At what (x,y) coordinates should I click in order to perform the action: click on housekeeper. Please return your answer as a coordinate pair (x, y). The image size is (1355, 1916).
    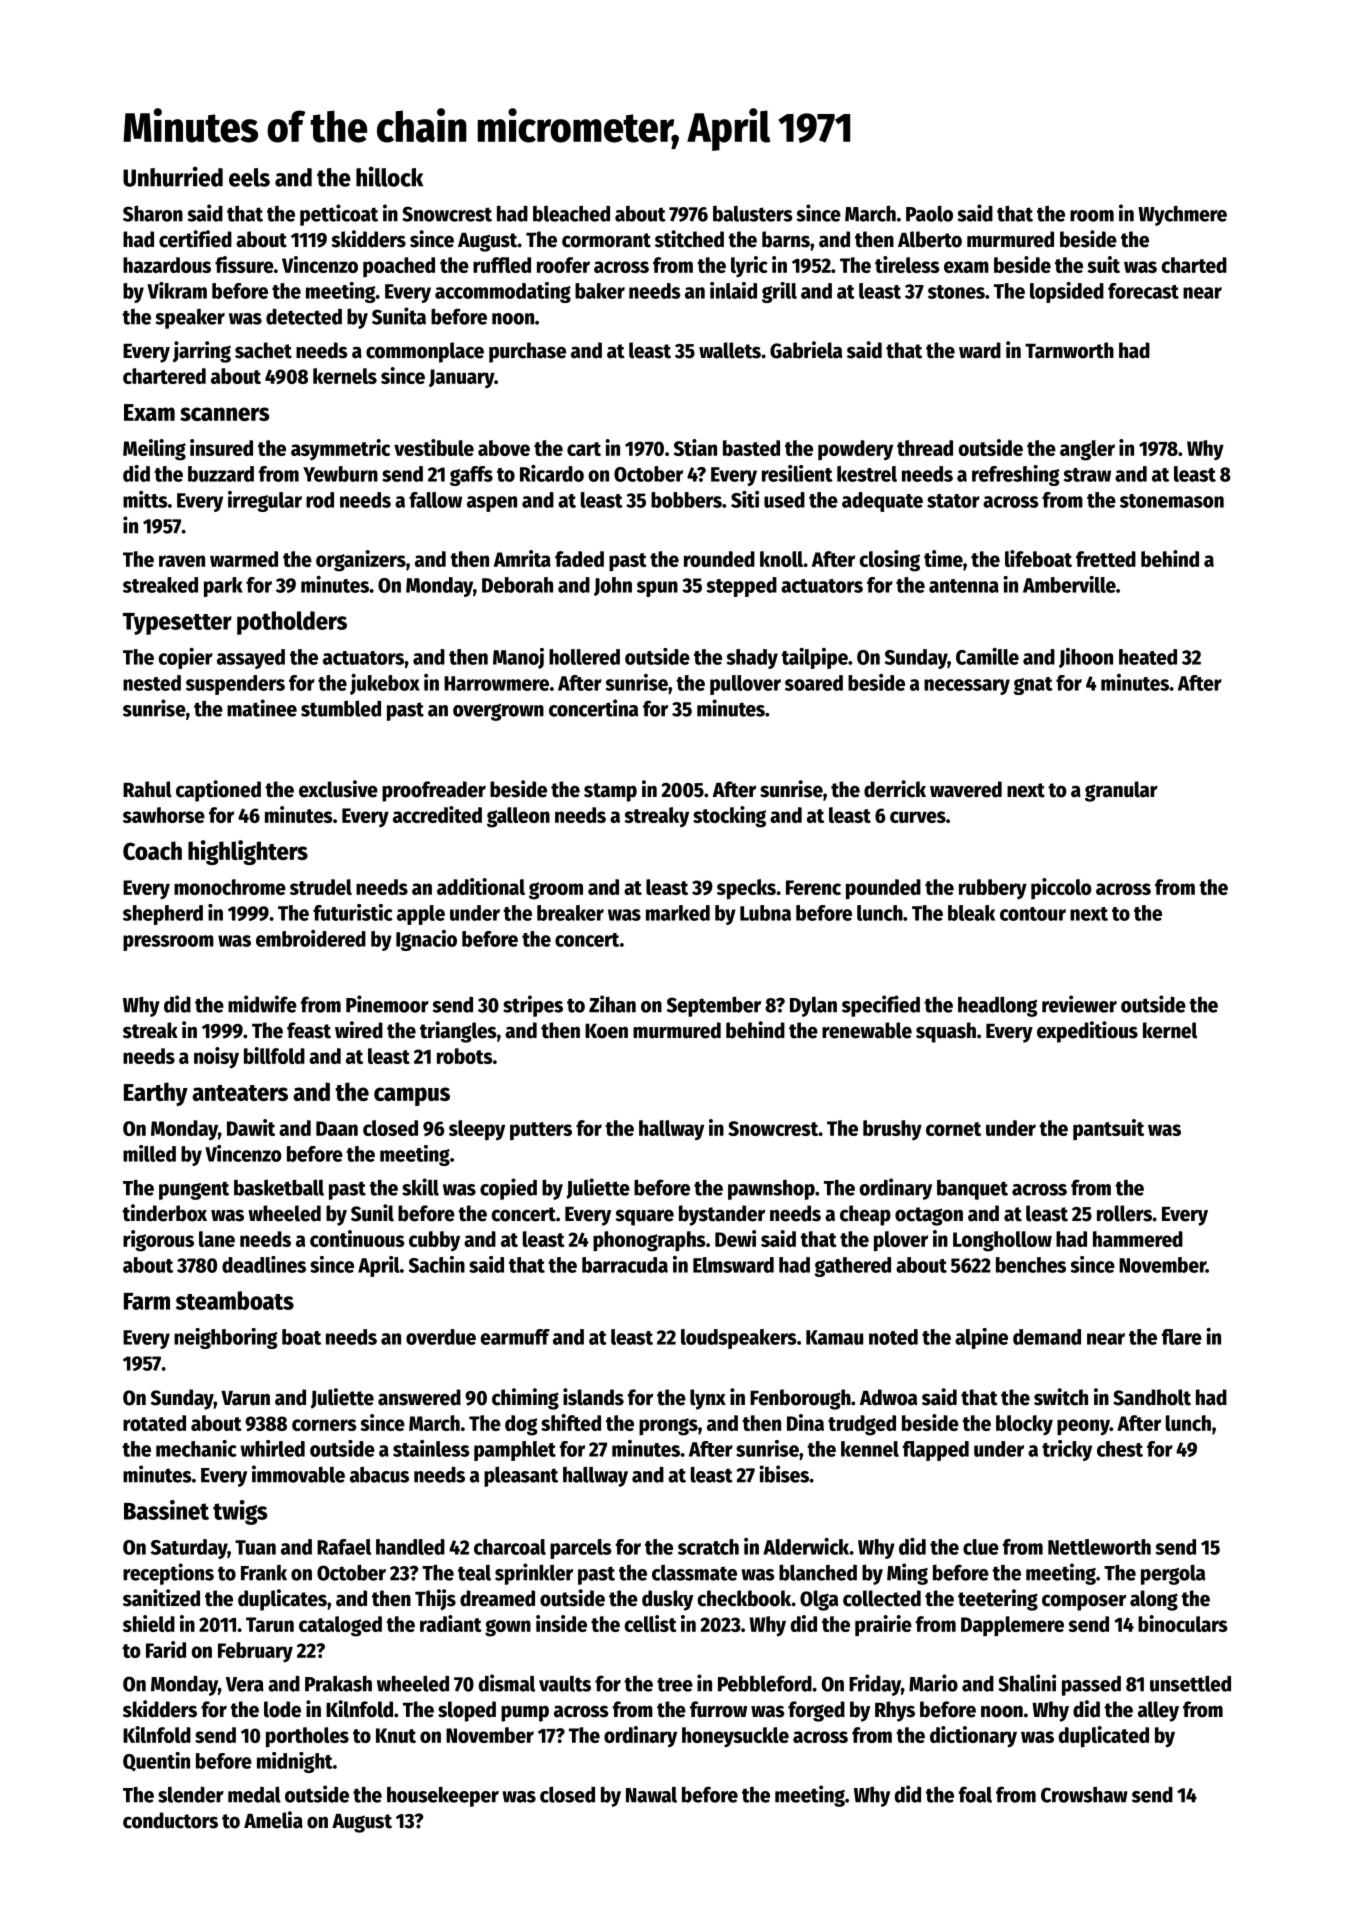
    Looking at the image, I should click on (443, 1797).
